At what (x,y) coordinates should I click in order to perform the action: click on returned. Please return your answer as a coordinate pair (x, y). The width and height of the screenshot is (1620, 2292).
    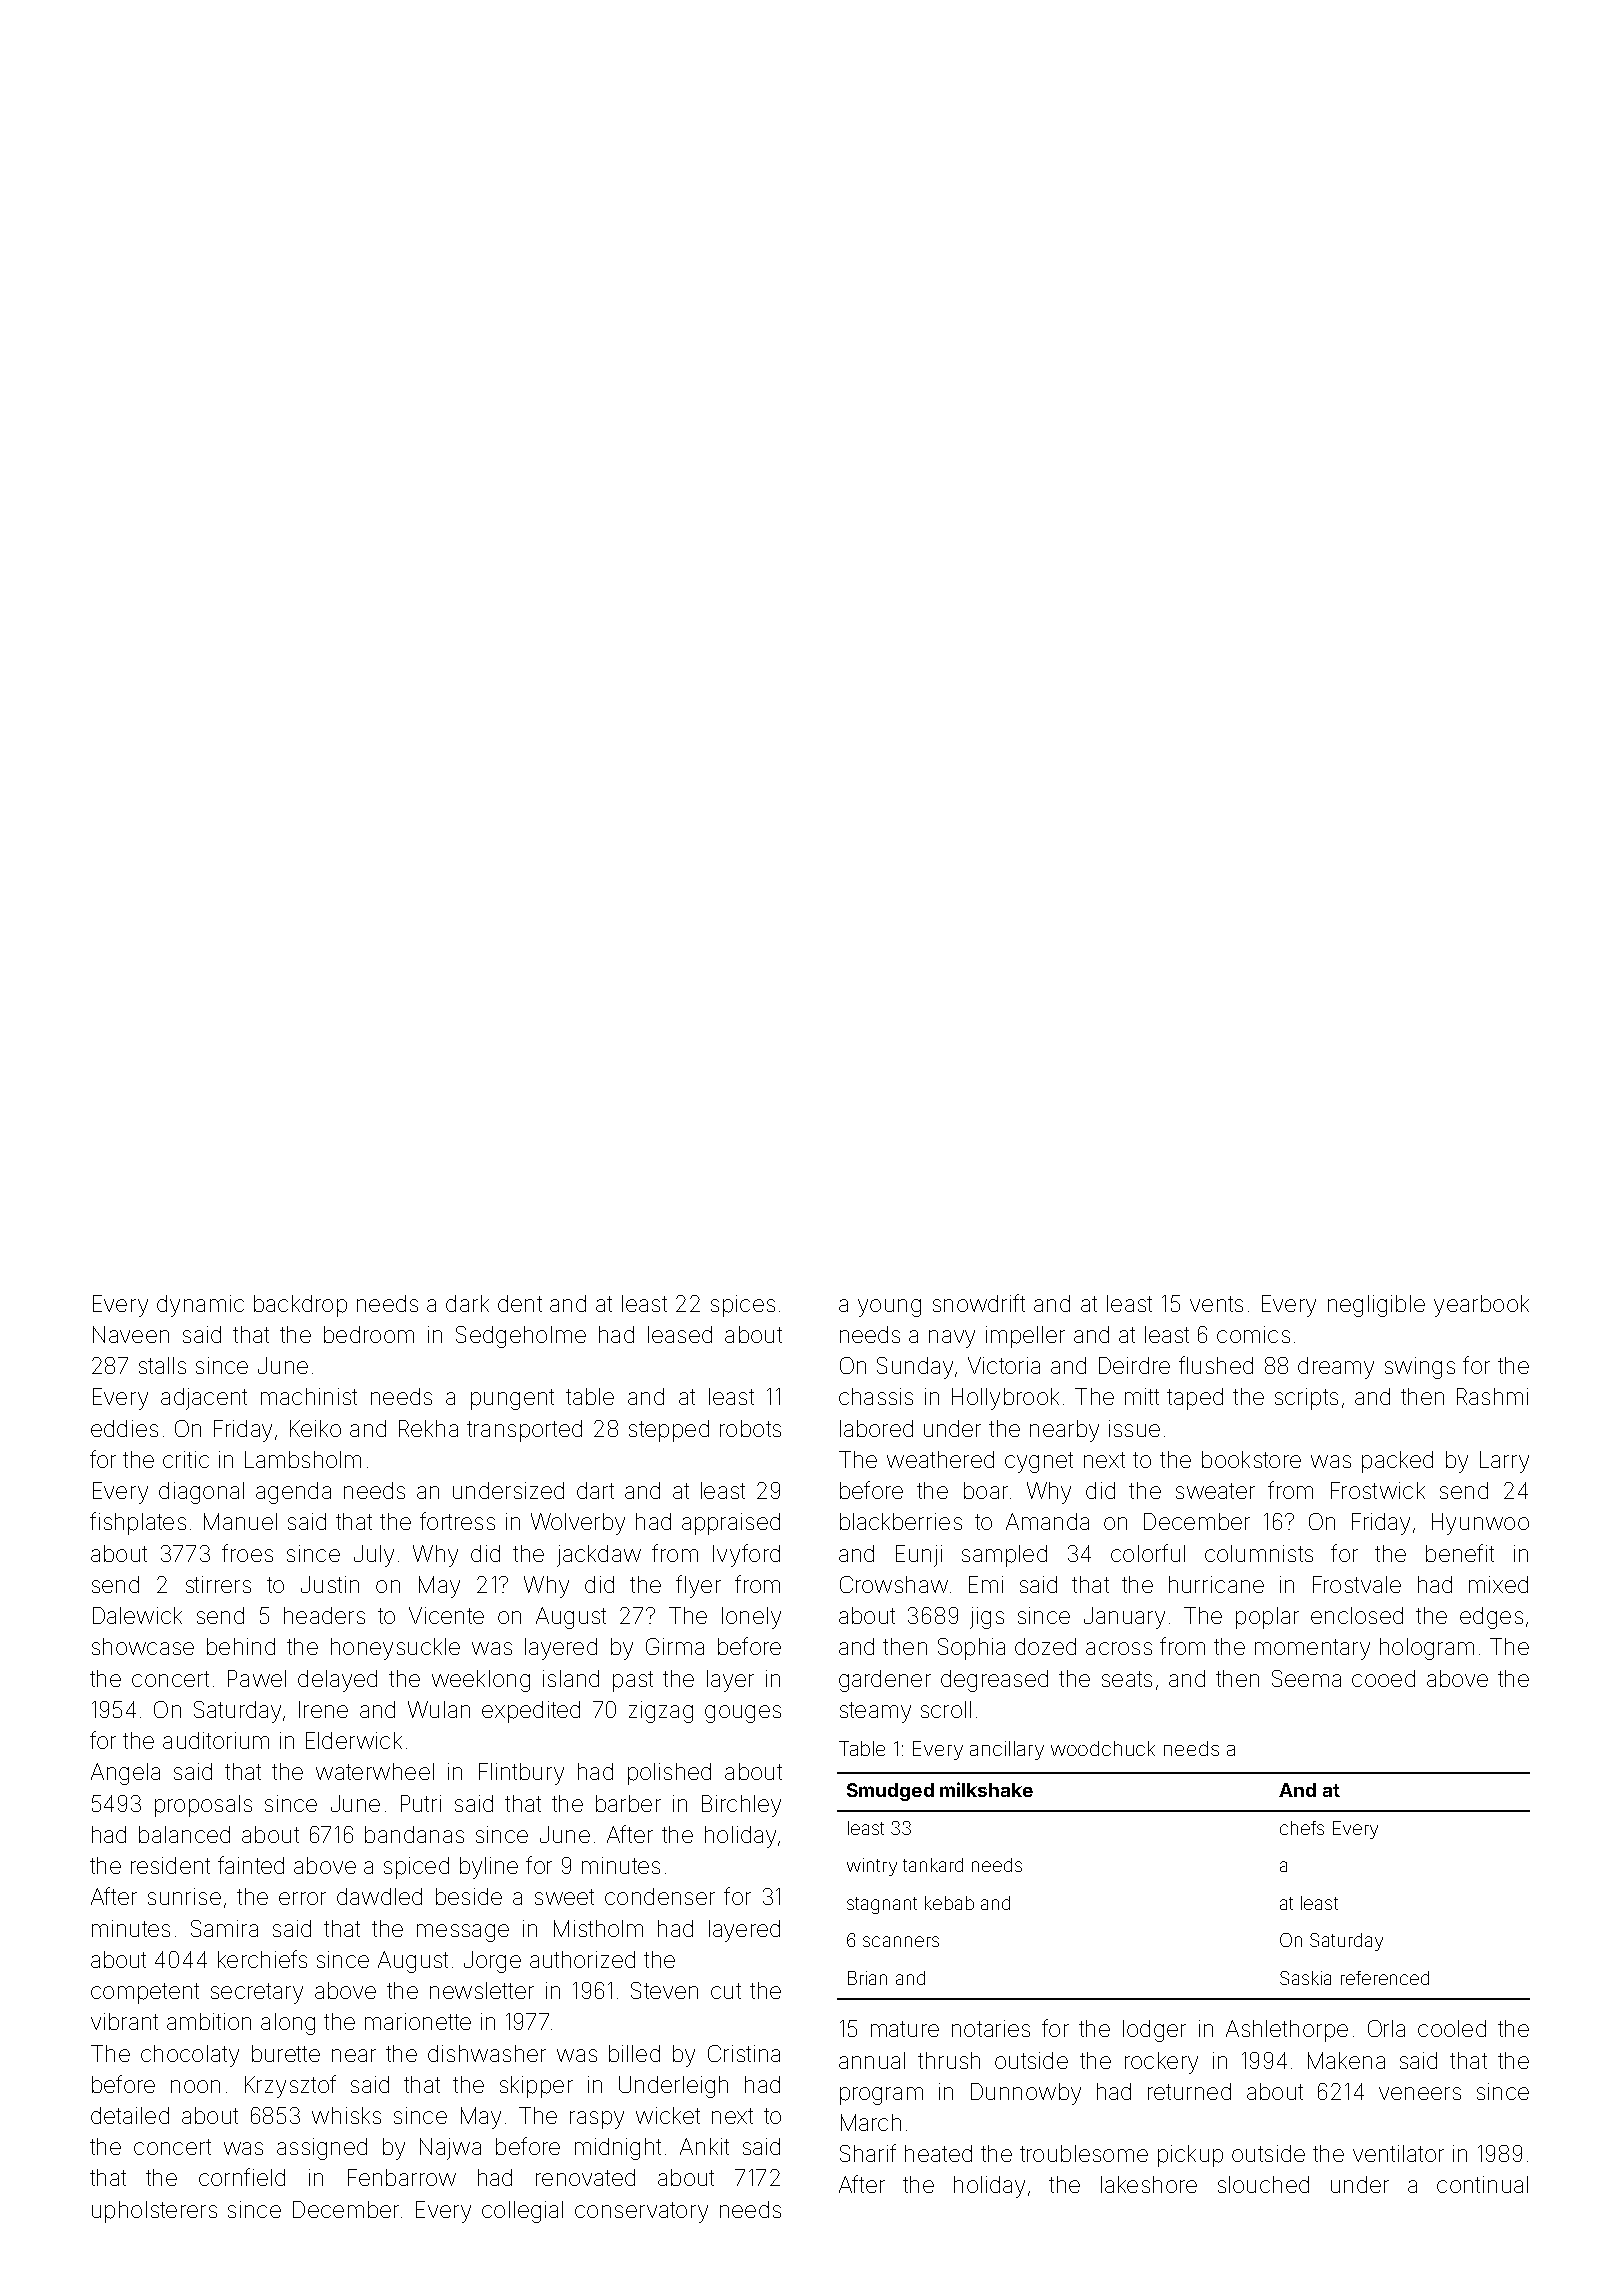
    Looking at the image, I should click on (1189, 2091).
